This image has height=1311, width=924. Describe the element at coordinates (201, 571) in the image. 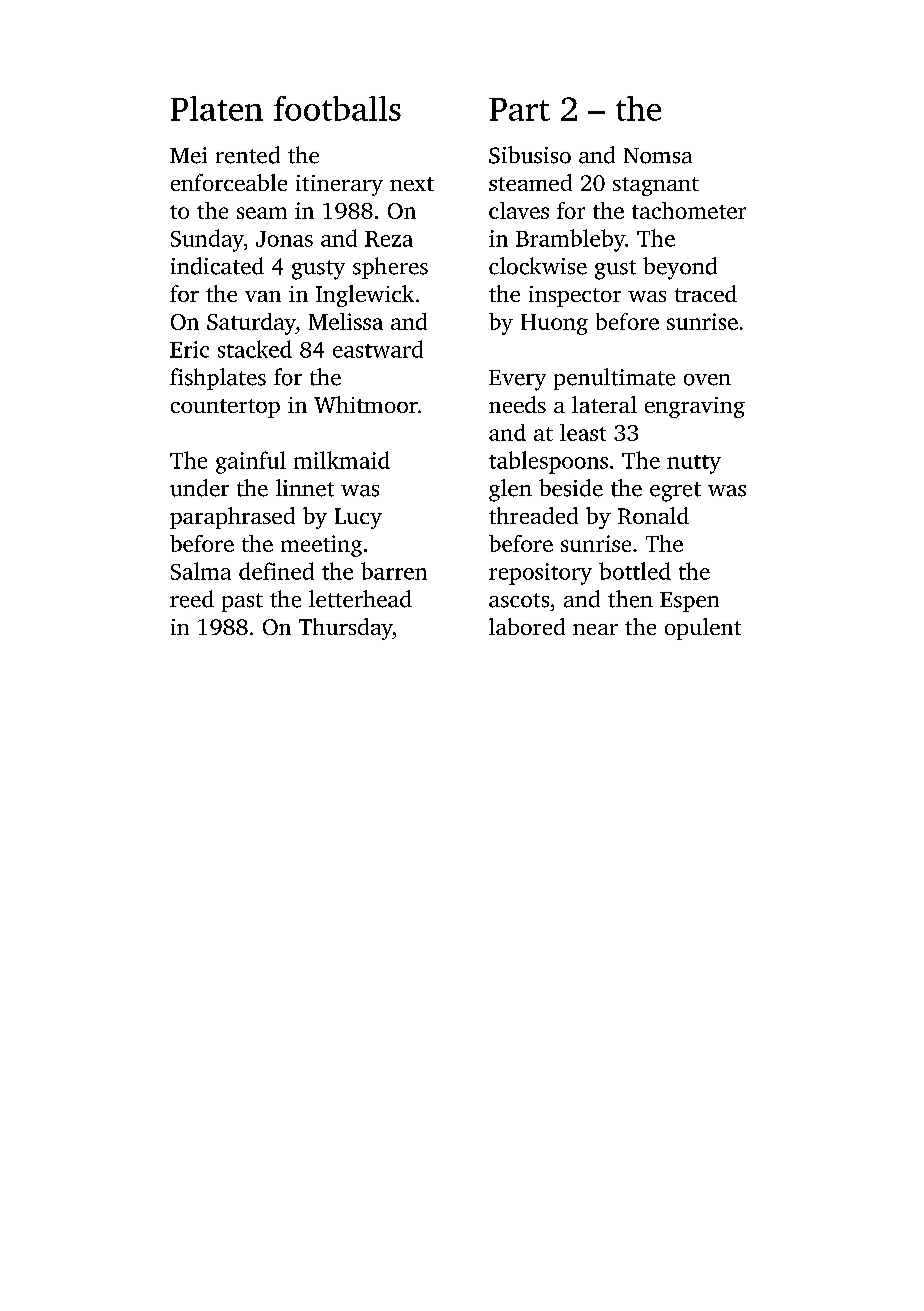

I see `Salma` at that location.
